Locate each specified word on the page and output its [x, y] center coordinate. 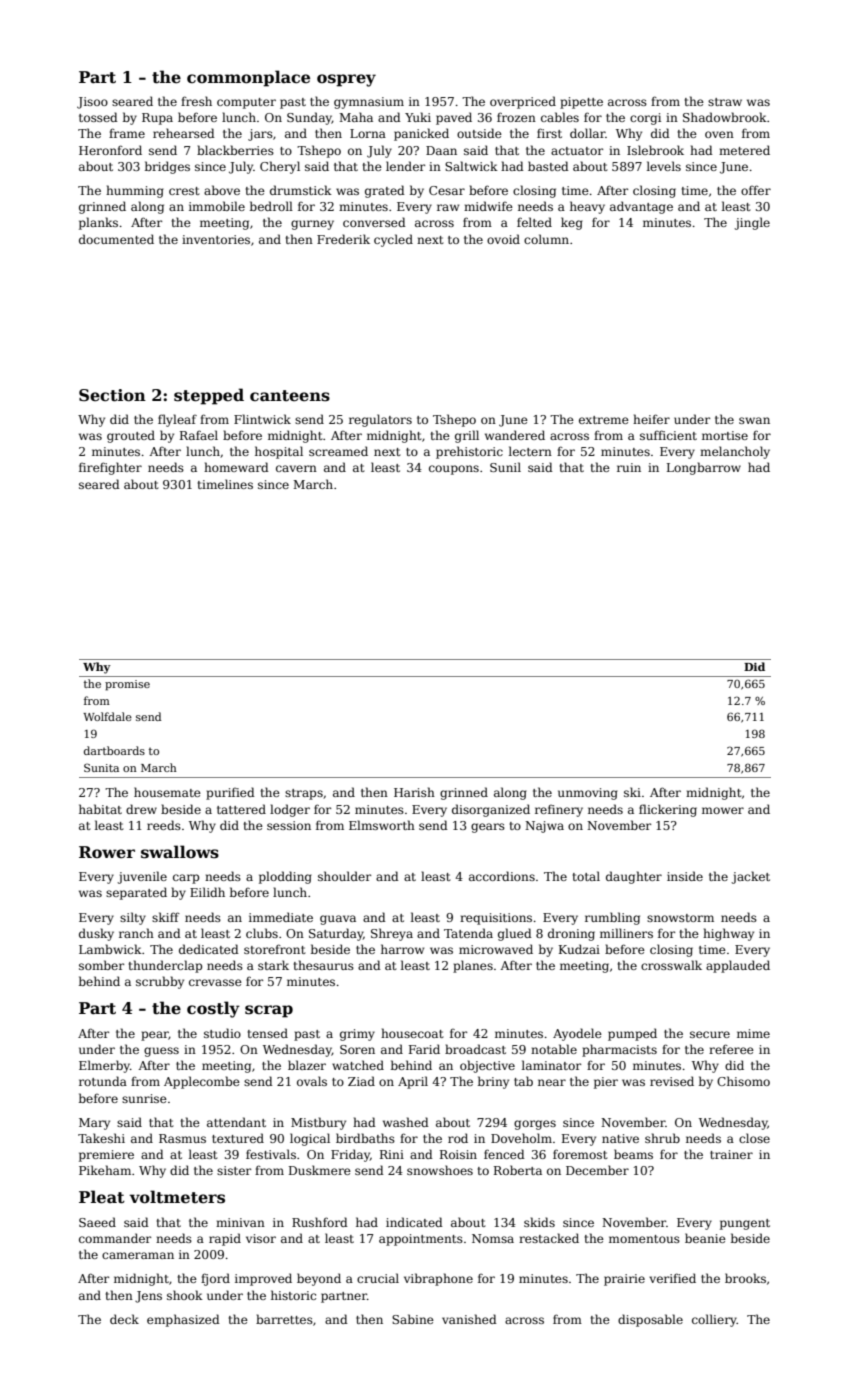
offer [756, 190]
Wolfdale [107, 716]
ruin [629, 467]
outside [479, 133]
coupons [454, 470]
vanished [469, 1319]
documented [116, 239]
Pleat [102, 1197]
